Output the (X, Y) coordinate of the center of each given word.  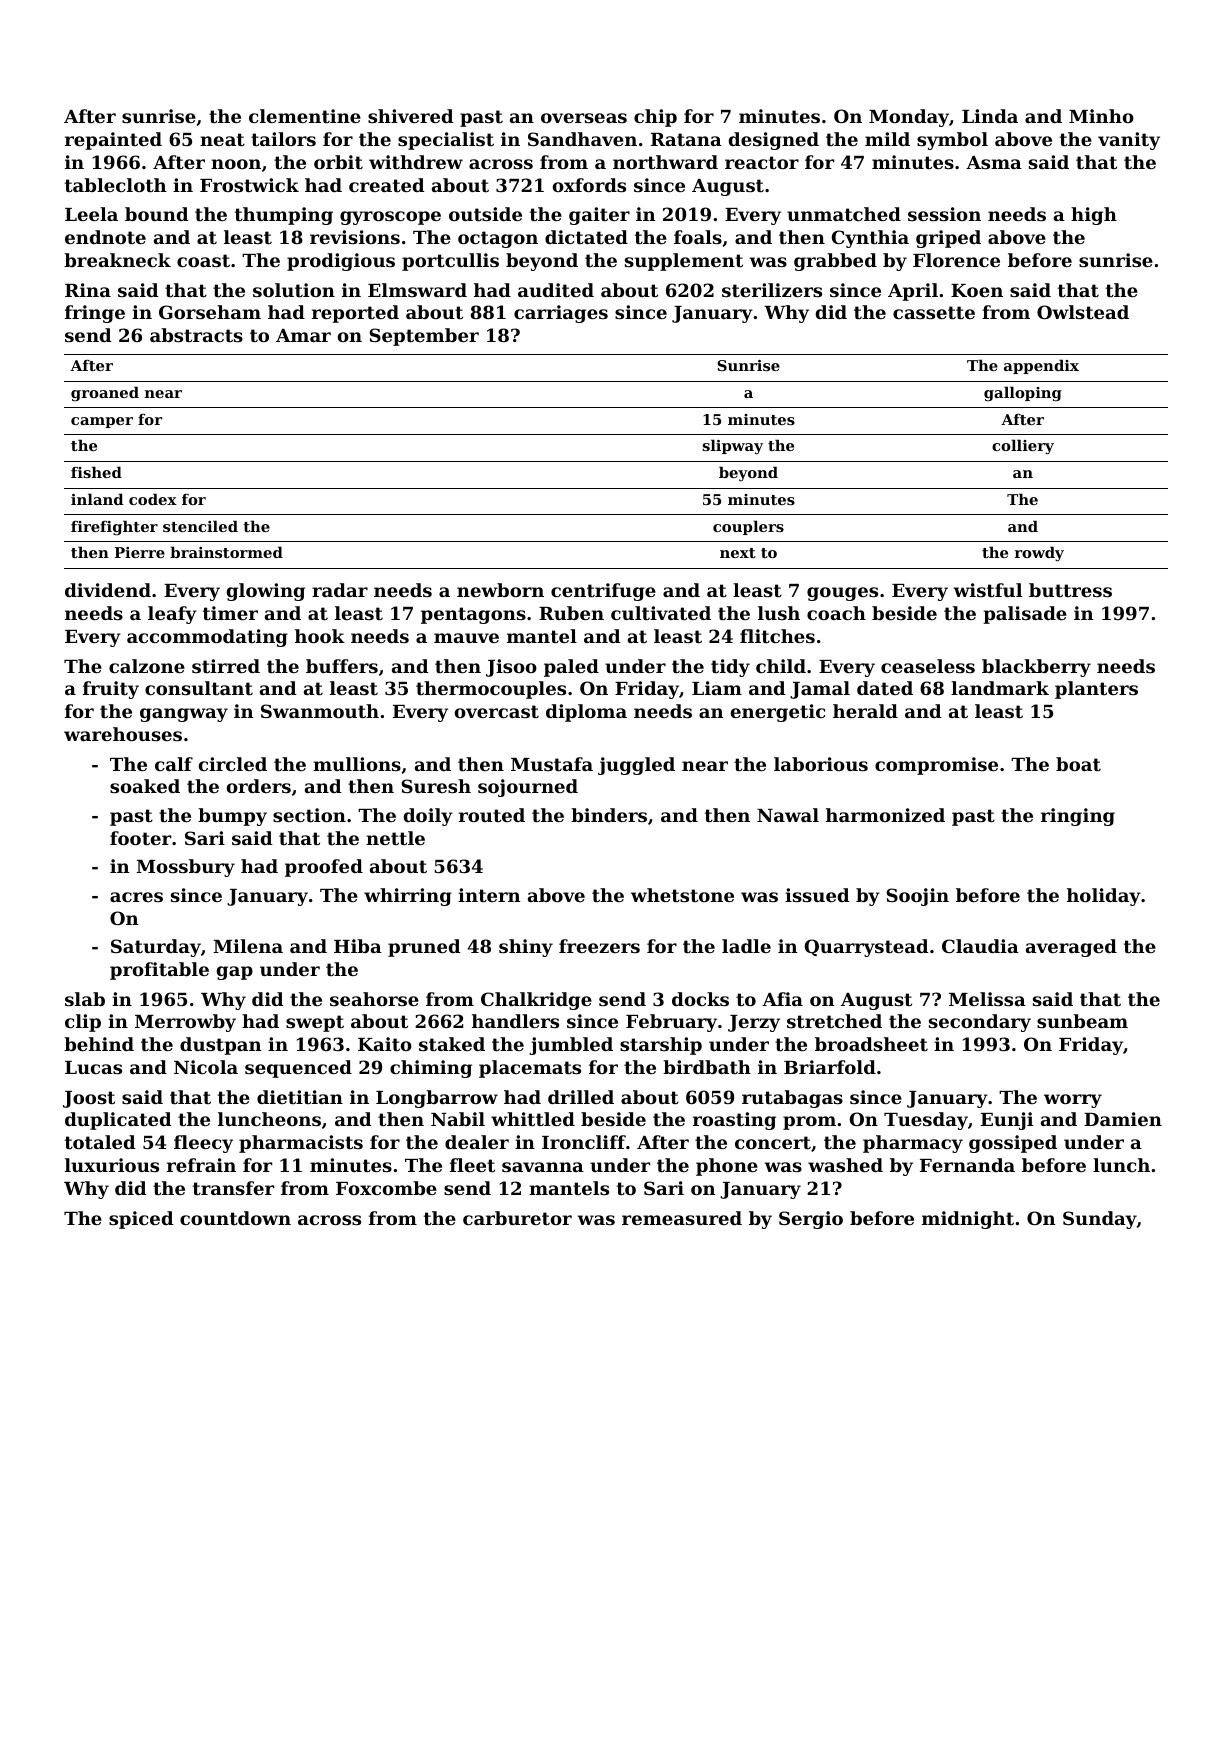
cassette (934, 312)
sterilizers (772, 290)
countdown (235, 1218)
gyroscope (390, 218)
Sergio (811, 1220)
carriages (561, 314)
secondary (980, 1023)
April (913, 292)
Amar (303, 335)
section (309, 815)
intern (489, 895)
